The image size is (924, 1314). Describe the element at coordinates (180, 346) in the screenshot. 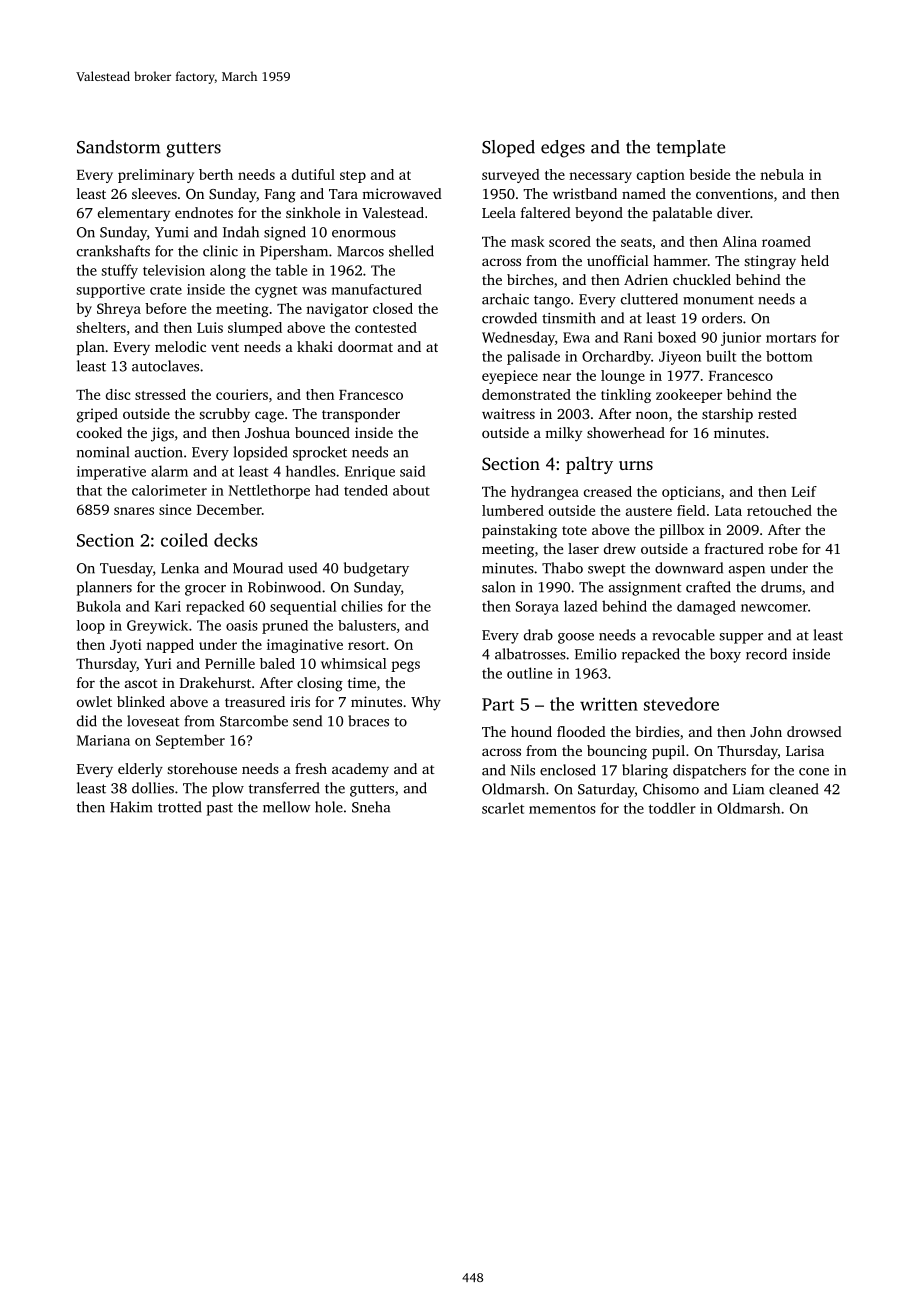

I see `melodic` at that location.
